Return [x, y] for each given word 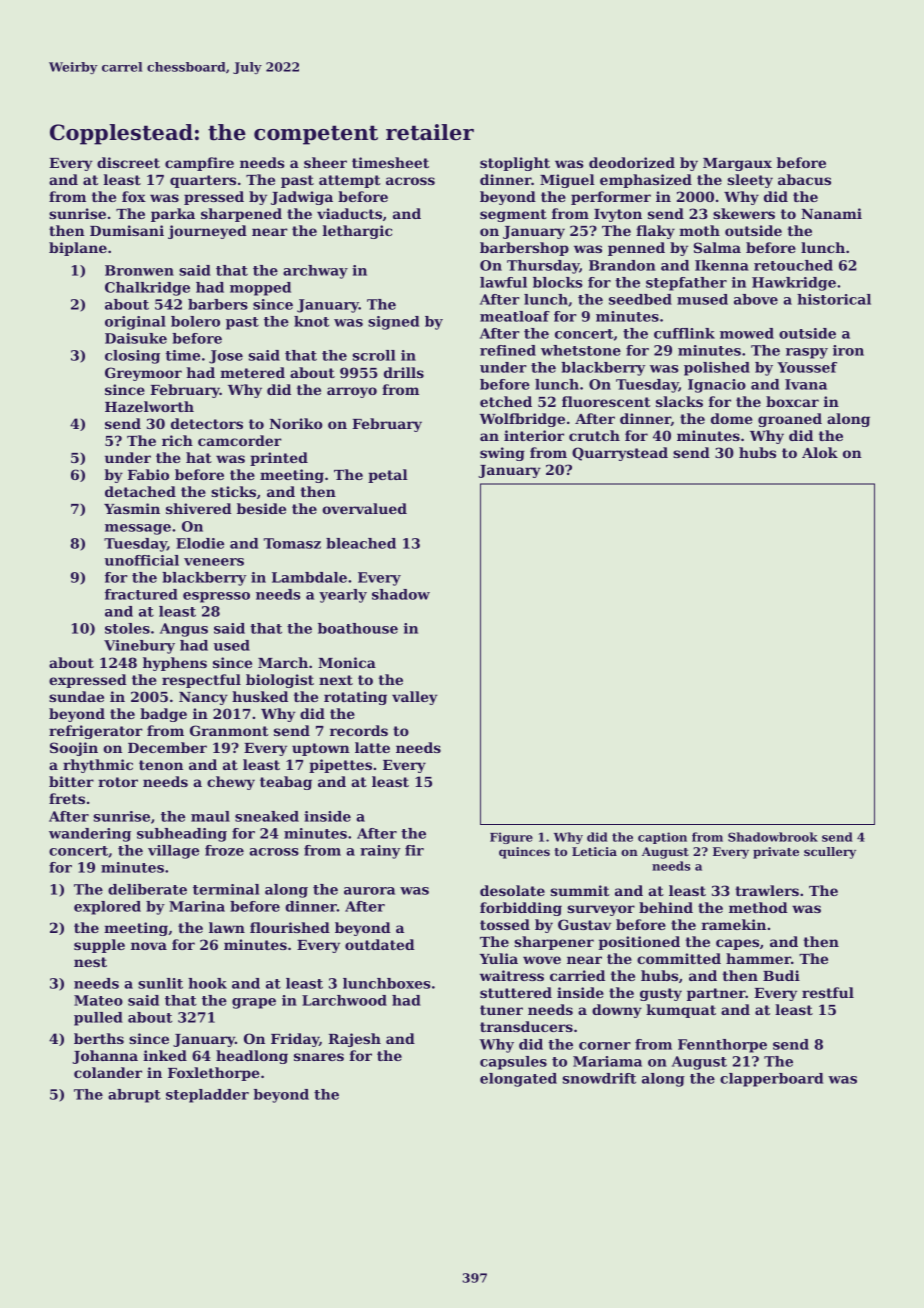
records [359, 730]
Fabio [148, 474]
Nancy [203, 698]
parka [173, 215]
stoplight [515, 164]
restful [828, 992]
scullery [830, 853]
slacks [679, 401]
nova [149, 946]
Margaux [737, 164]
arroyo [352, 392]
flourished [290, 927]
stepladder [207, 1096]
